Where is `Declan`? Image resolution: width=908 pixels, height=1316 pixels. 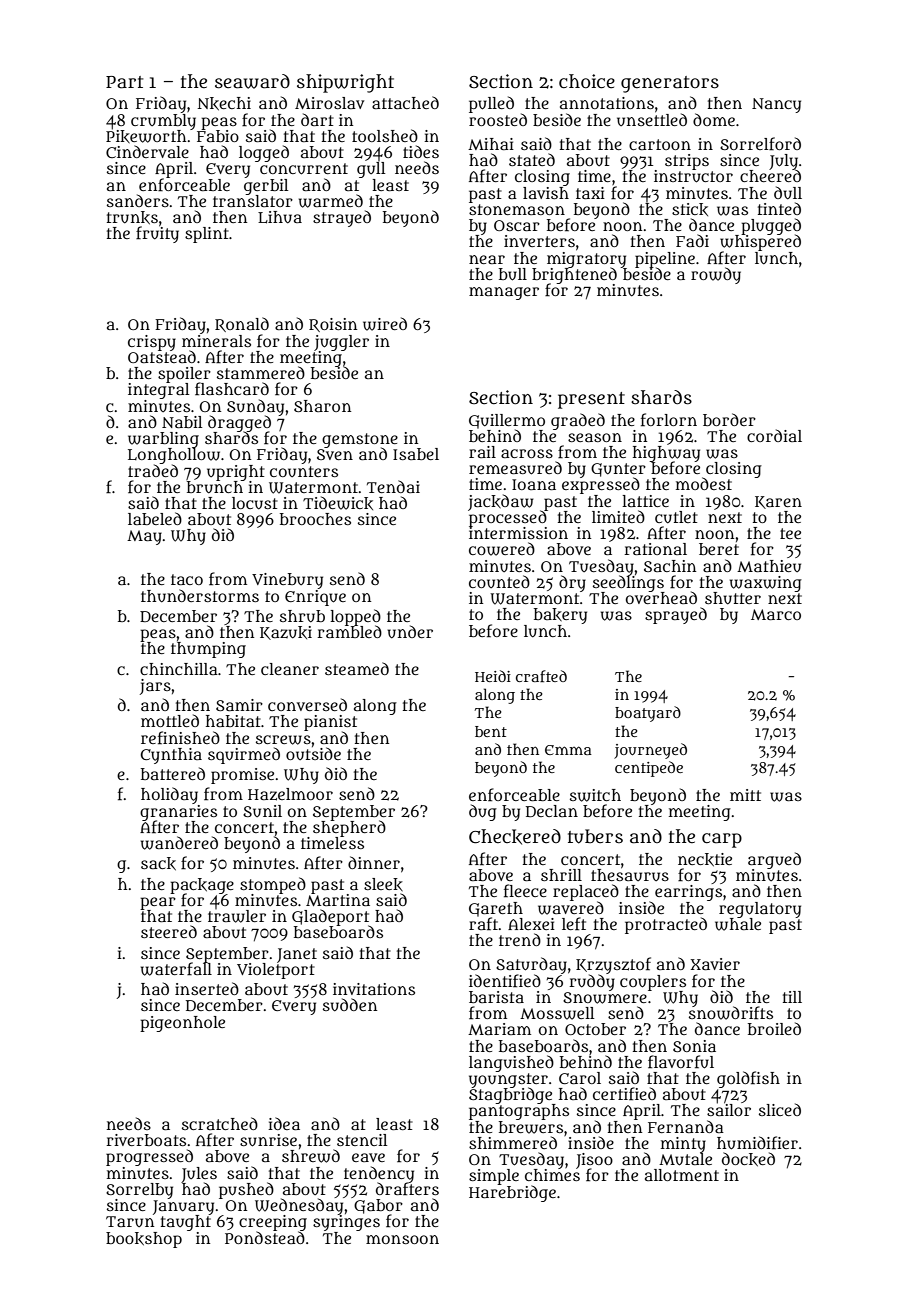
Declan is located at coordinates (552, 811).
